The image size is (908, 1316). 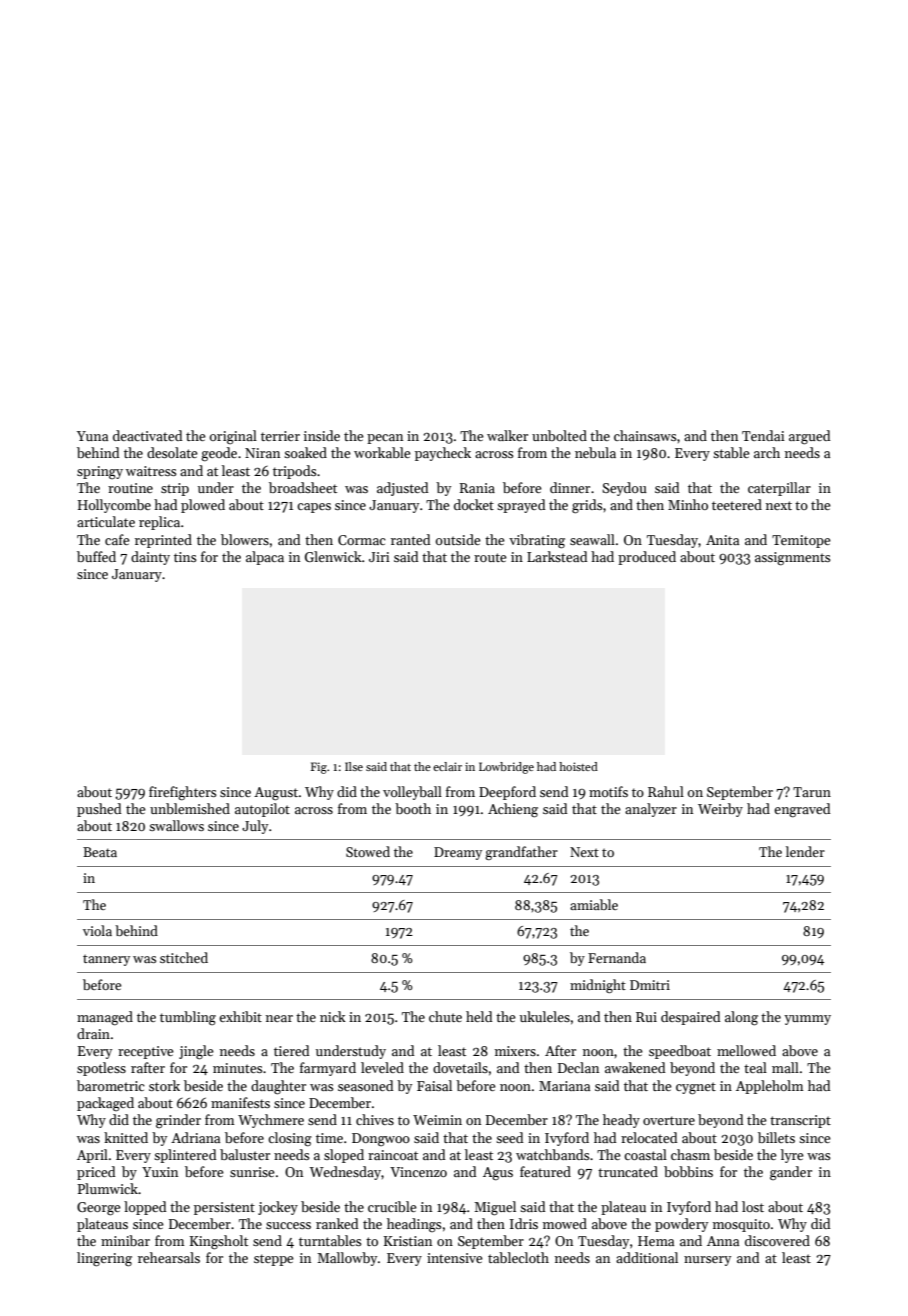 I want to click on nick, so click(x=333, y=1016).
